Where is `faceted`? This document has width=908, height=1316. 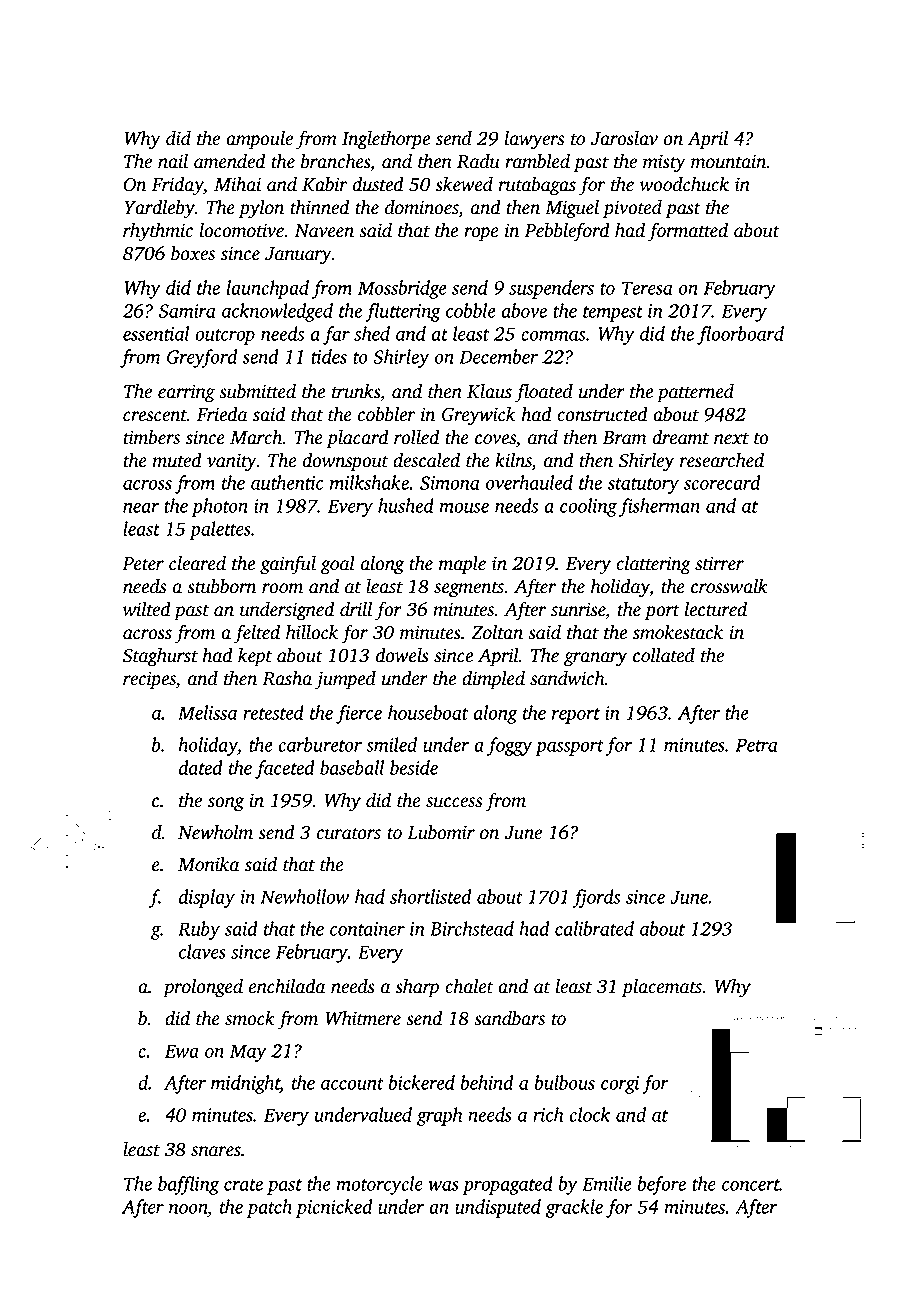 faceted is located at coordinates (285, 769).
